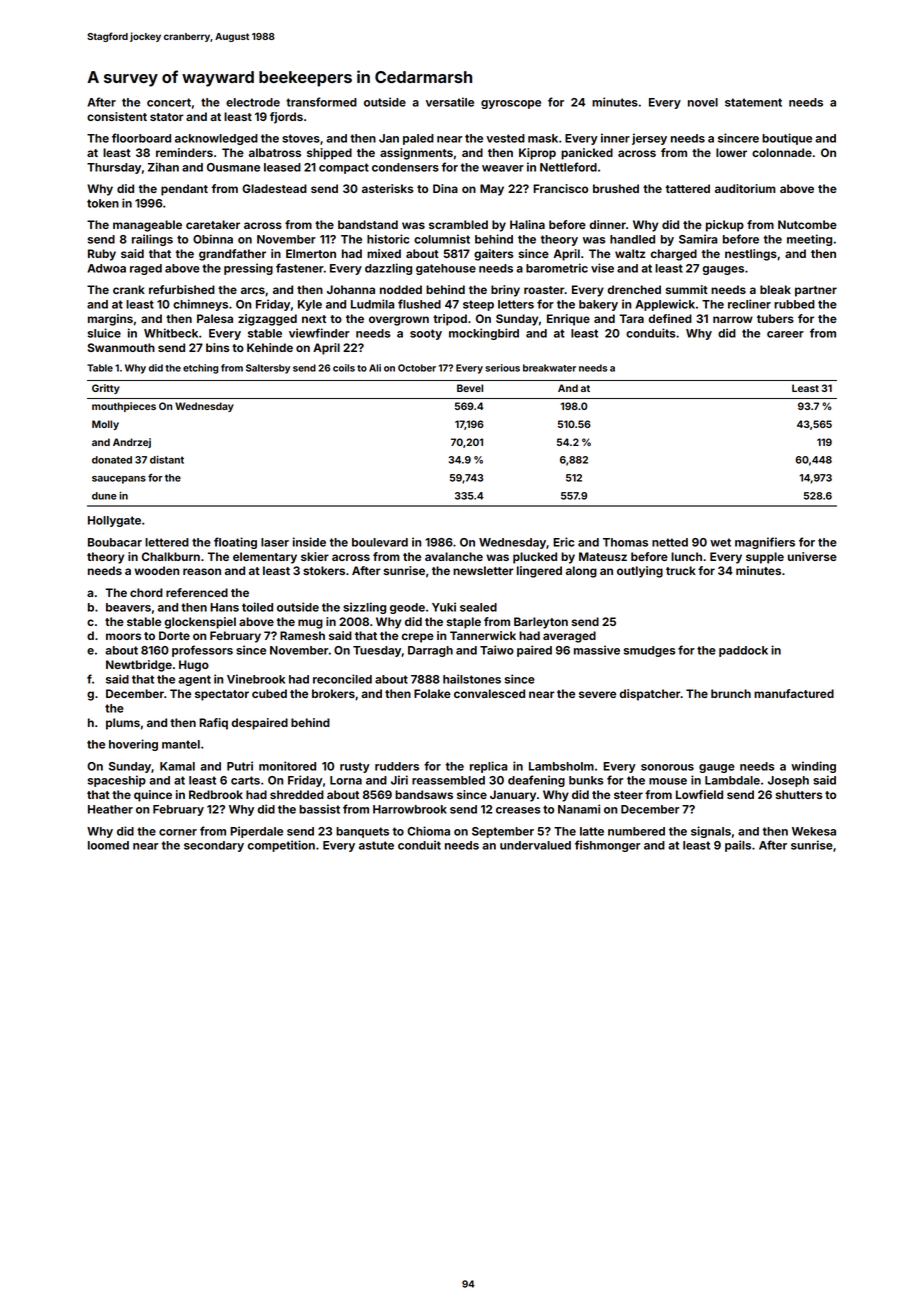  What do you see at coordinates (108, 845) in the document?
I see `loomed` at bounding box center [108, 845].
